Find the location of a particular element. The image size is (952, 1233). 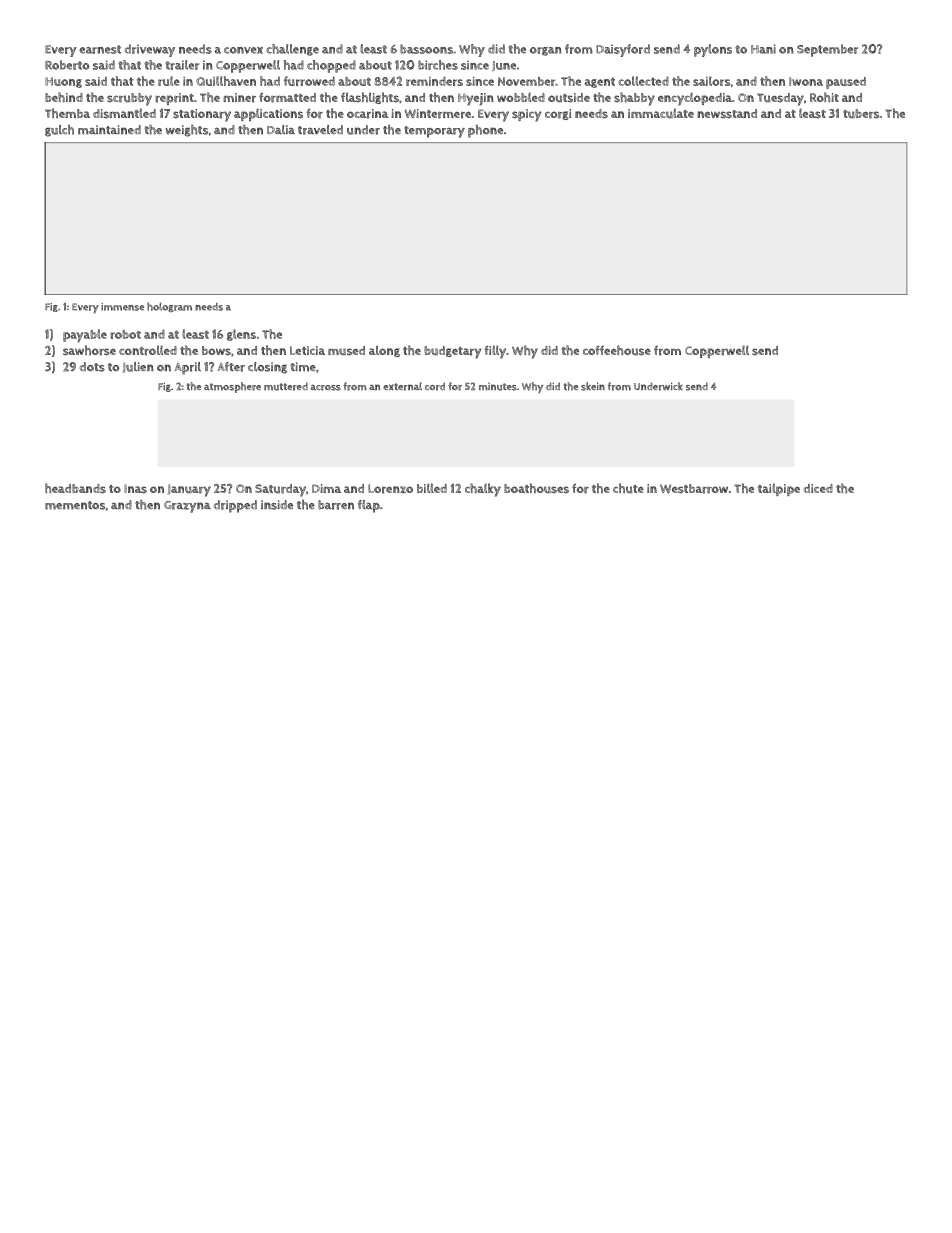

corgi is located at coordinates (558, 114).
